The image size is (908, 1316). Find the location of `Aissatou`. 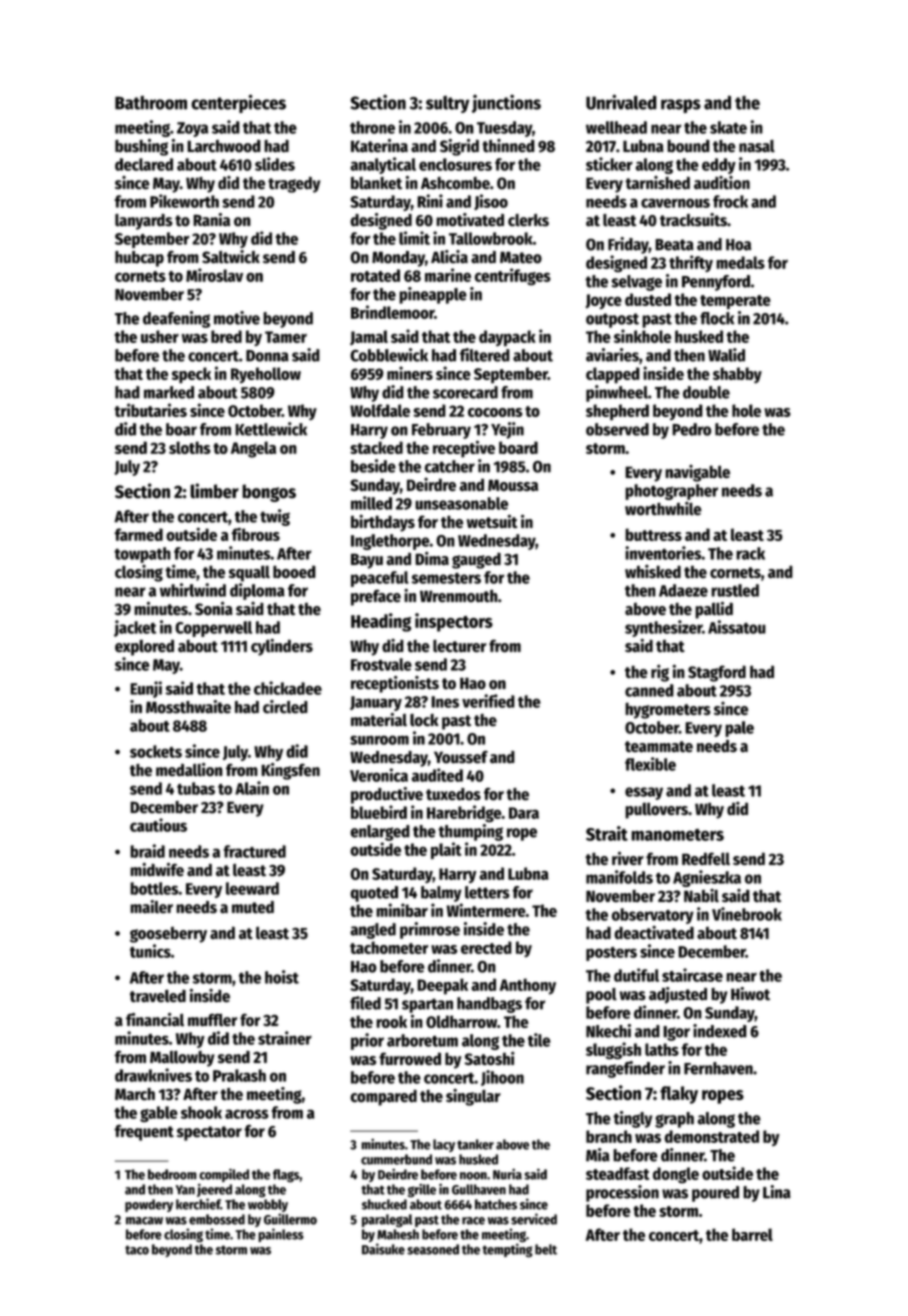

Aissatou is located at coordinates (737, 627).
